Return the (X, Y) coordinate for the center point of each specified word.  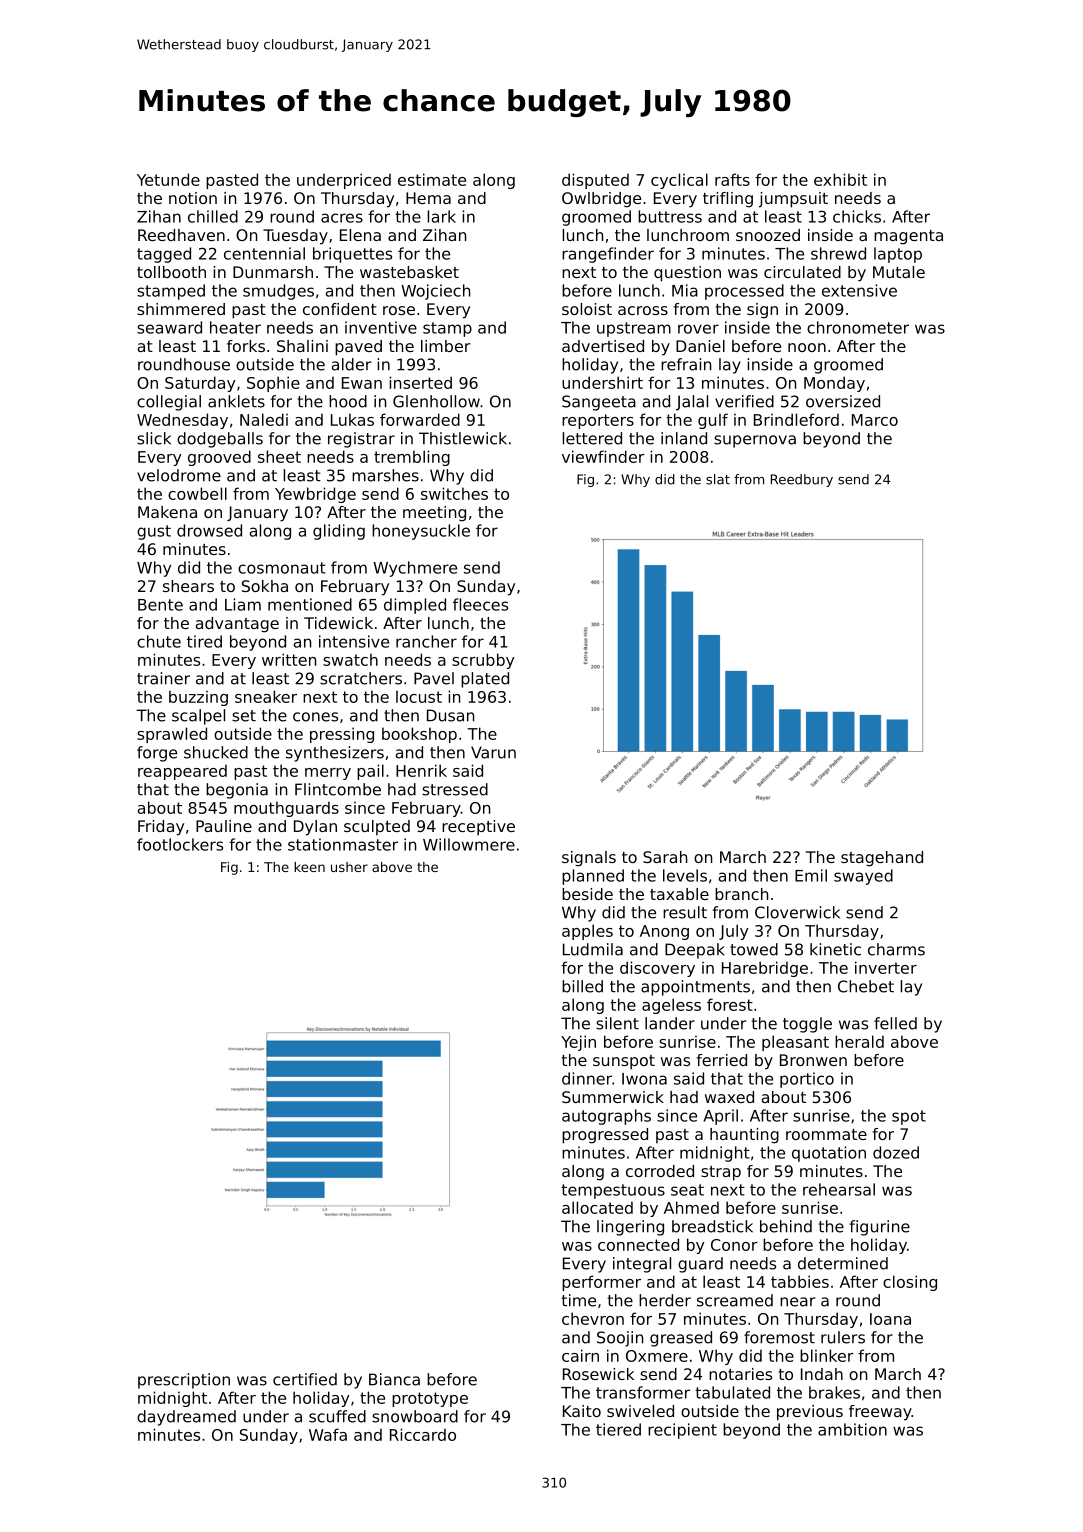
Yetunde (168, 179)
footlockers (180, 844)
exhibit (840, 179)
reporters (598, 421)
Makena (167, 512)
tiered (618, 1429)
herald (859, 1041)
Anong (664, 932)
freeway (880, 1413)
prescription (184, 1381)
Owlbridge (601, 200)
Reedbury (802, 480)
